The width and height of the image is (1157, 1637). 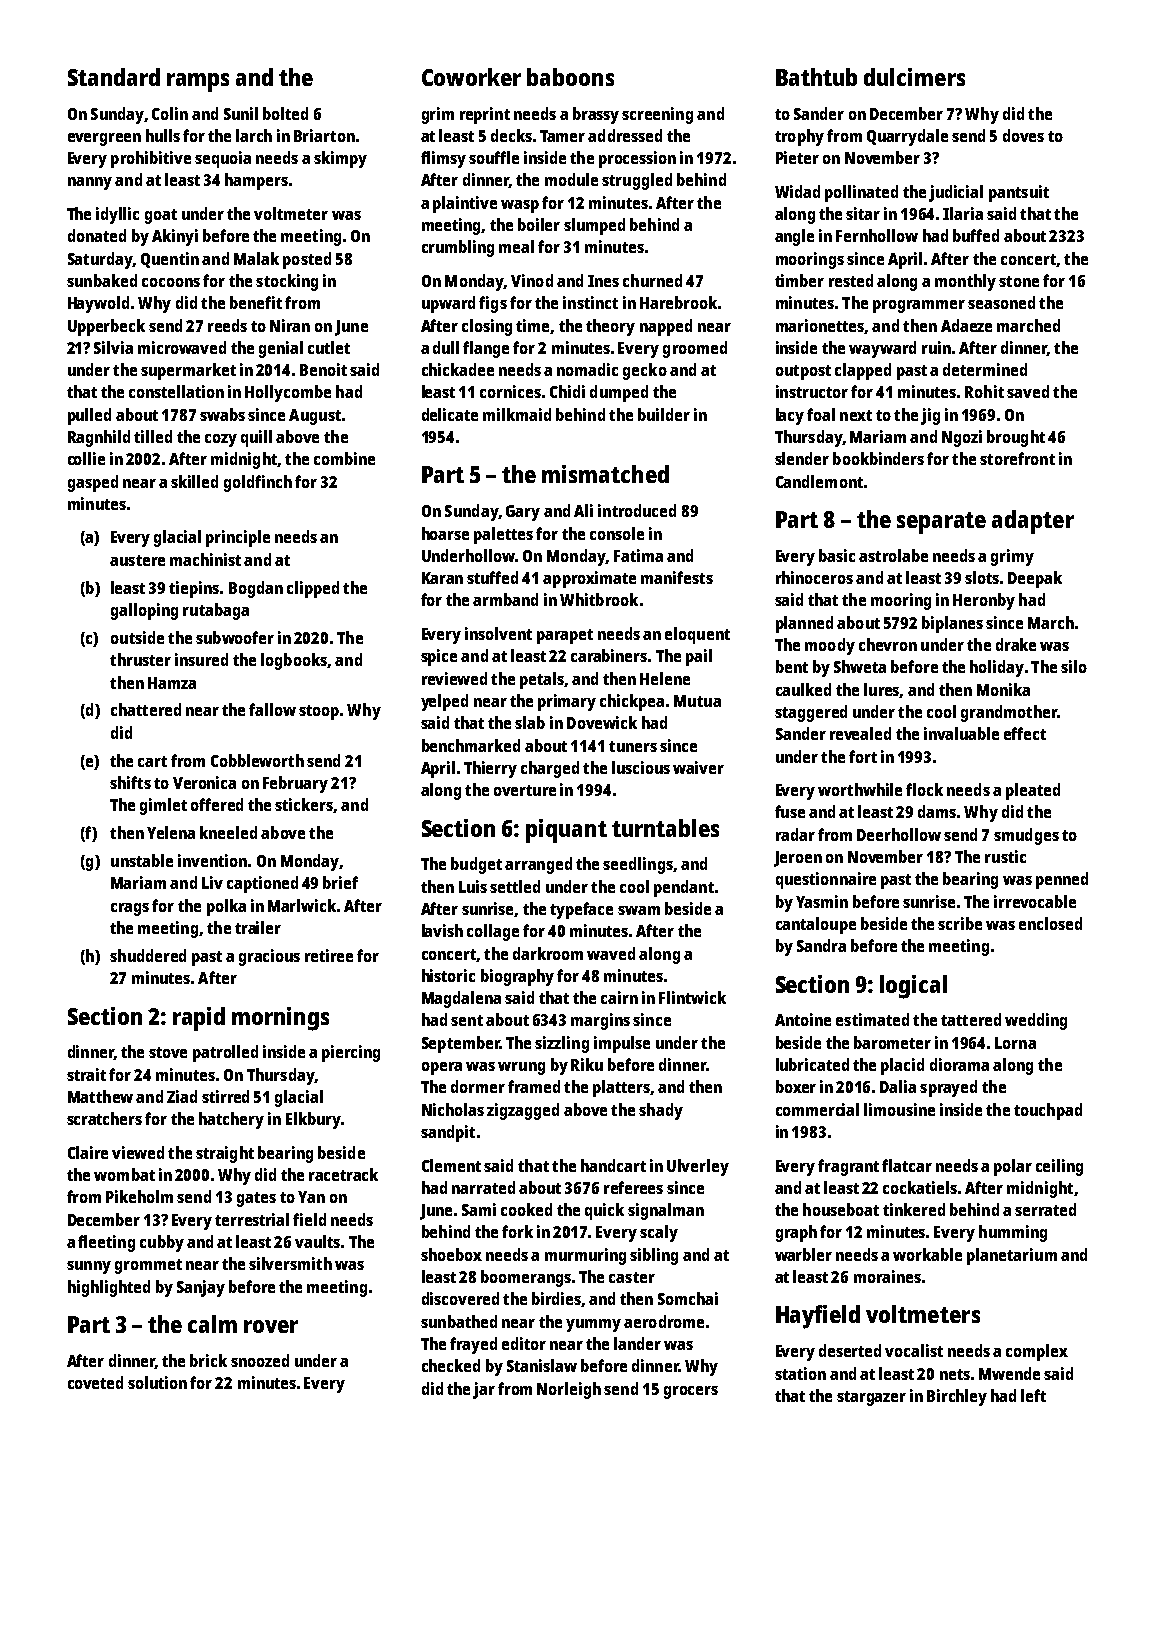 I want to click on retiree, so click(x=329, y=955).
